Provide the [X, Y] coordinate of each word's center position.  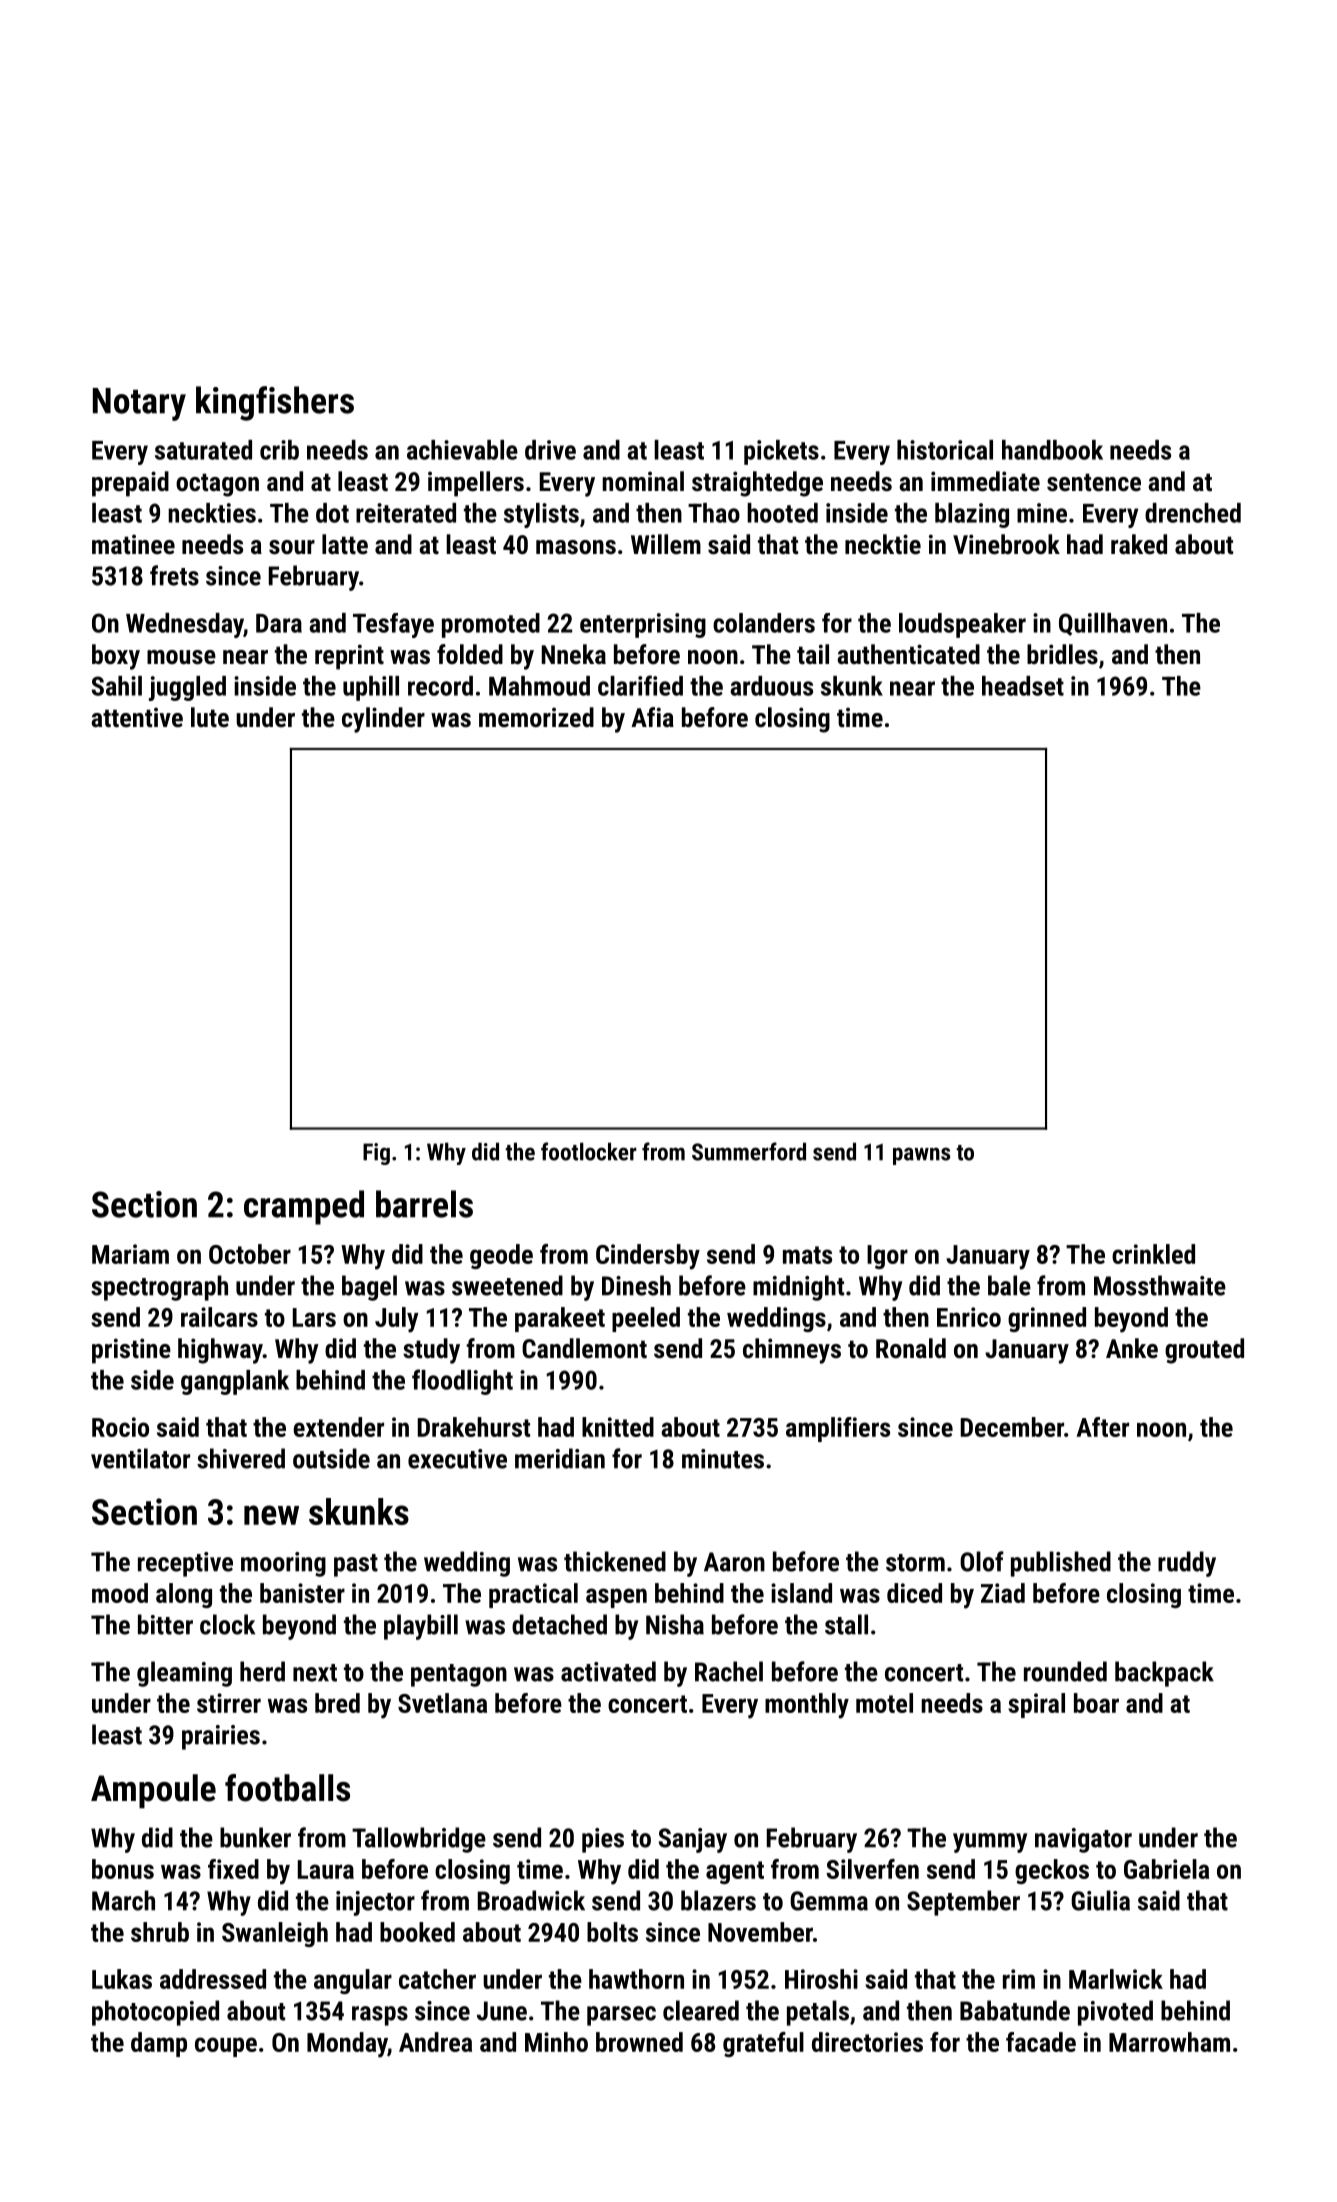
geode [501, 1256]
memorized [536, 717]
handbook [1052, 450]
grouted [1204, 1351]
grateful [763, 2044]
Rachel [729, 1671]
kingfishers [275, 403]
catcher [437, 1979]
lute [210, 717]
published [1061, 1564]
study [431, 1351]
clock [227, 1624]
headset [1023, 686]
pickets [781, 452]
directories [867, 2042]
